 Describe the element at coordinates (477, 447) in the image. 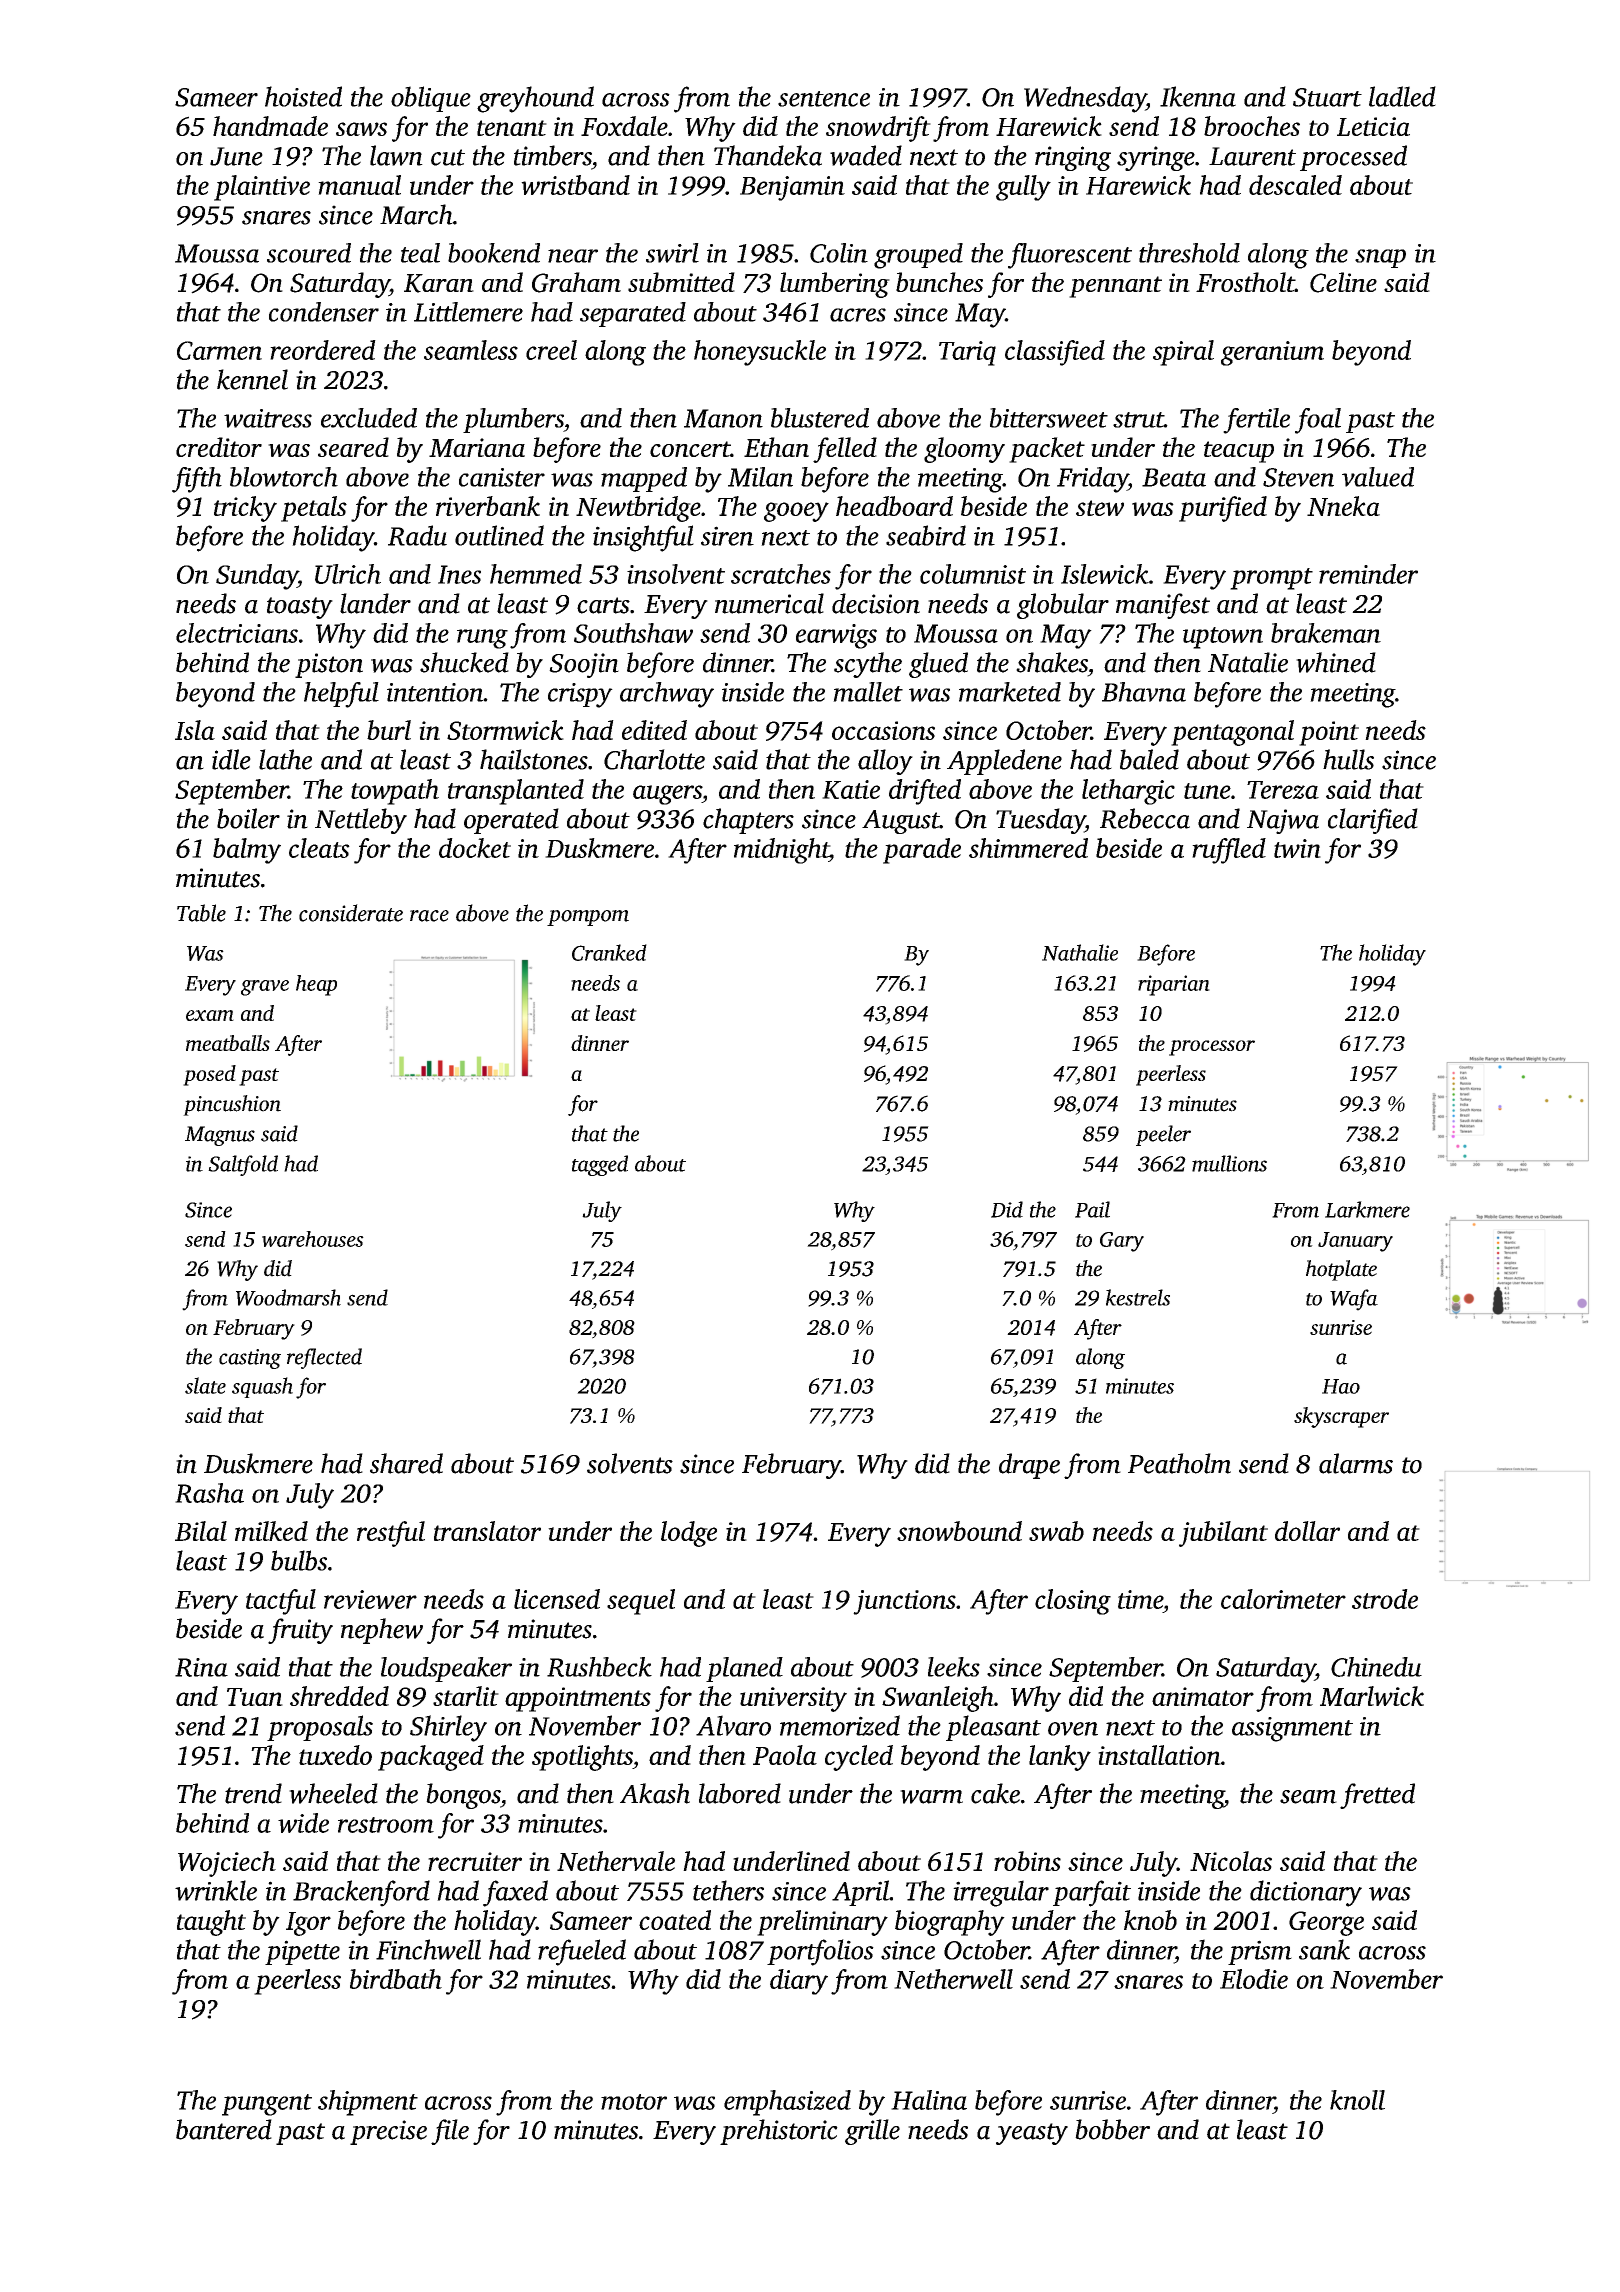

I see `Mariana` at that location.
